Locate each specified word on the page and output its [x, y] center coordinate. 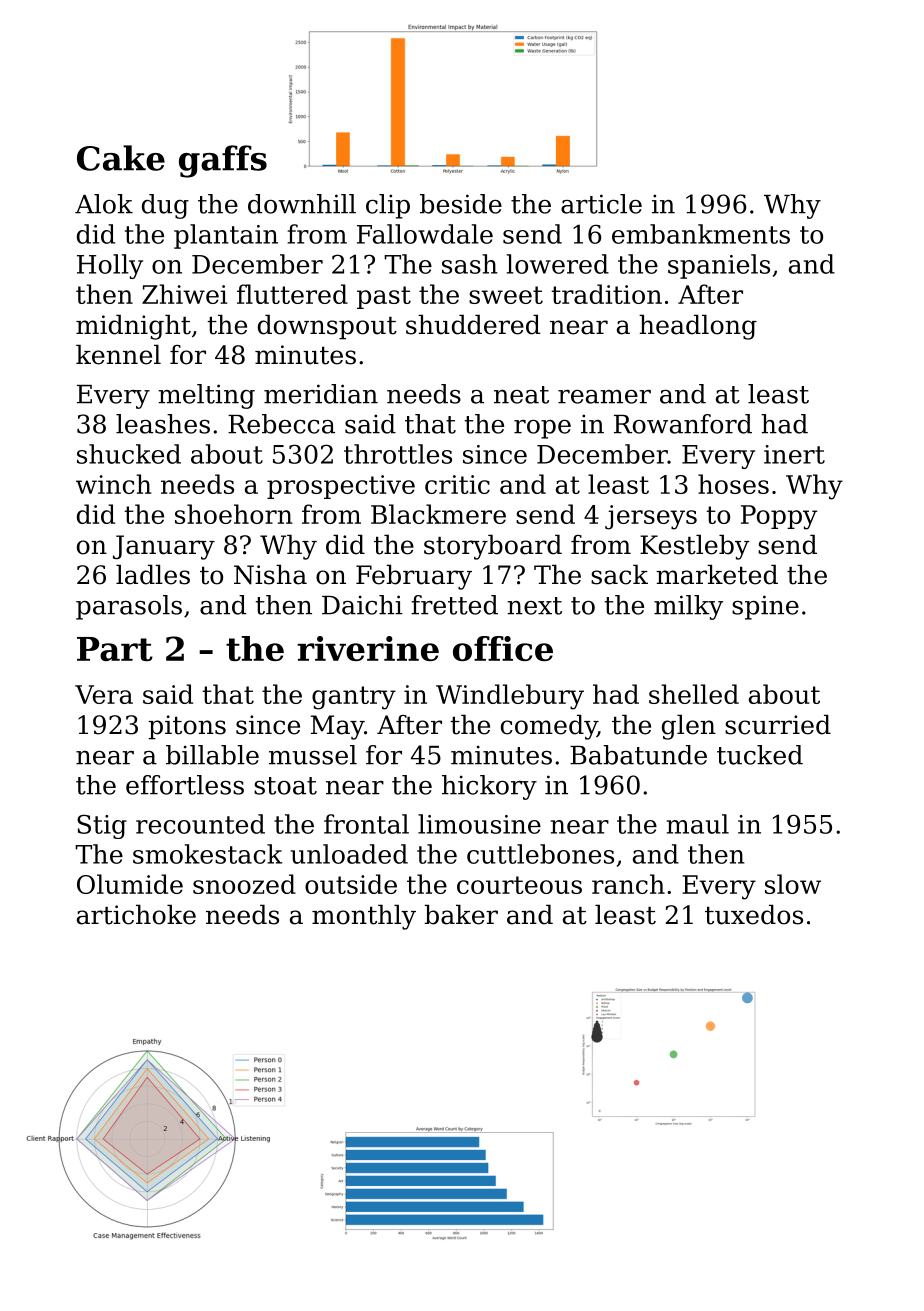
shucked [129, 454]
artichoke [136, 914]
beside [461, 204]
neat [521, 395]
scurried [778, 724]
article [601, 204]
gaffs [223, 161]
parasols [129, 607]
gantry [354, 698]
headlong [698, 327]
